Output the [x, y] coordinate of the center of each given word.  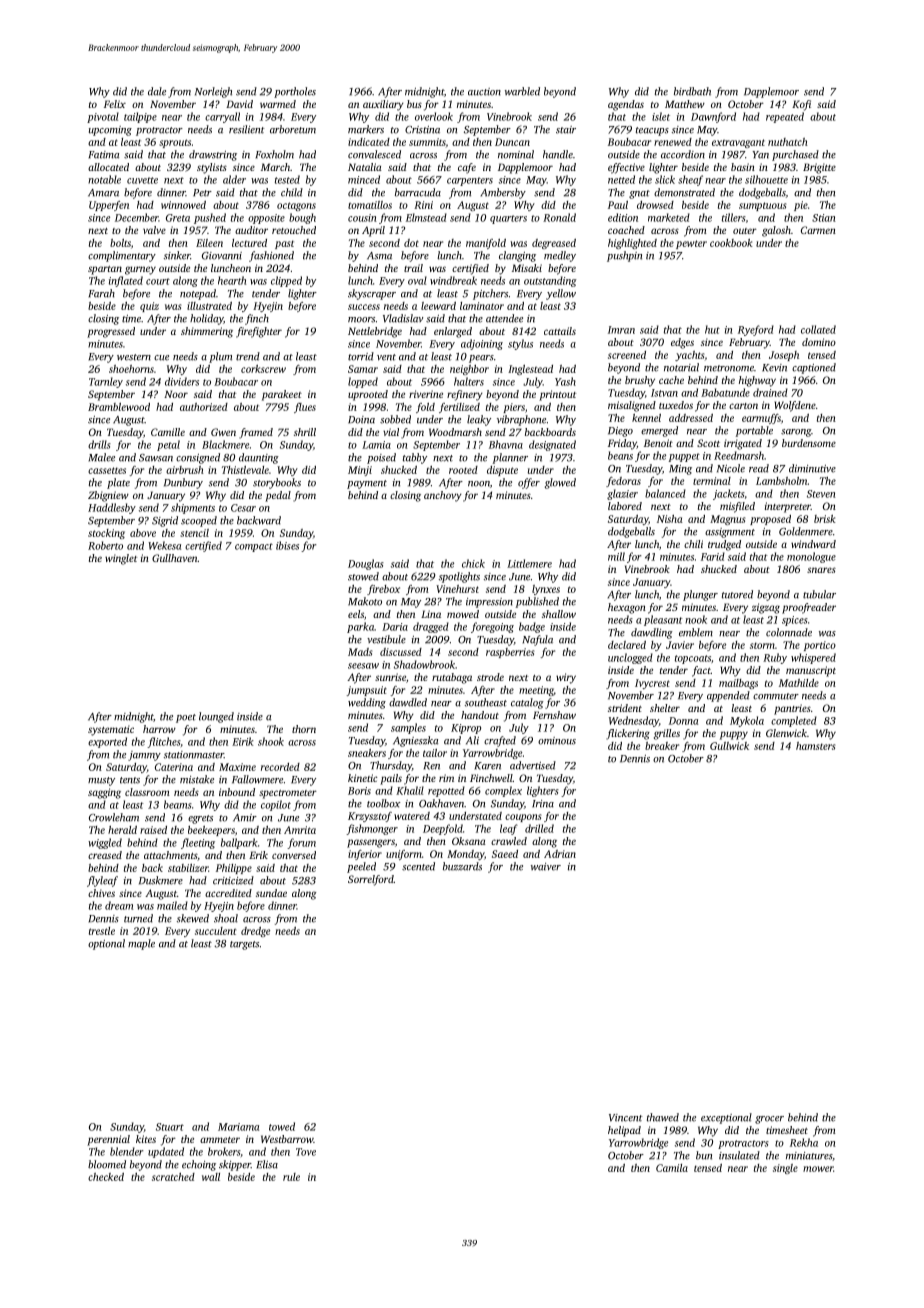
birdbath [692, 91]
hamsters [815, 746]
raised [153, 830]
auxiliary [383, 105]
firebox [383, 590]
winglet [121, 559]
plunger [700, 595]
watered [412, 816]
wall [211, 1177]
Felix [115, 104]
